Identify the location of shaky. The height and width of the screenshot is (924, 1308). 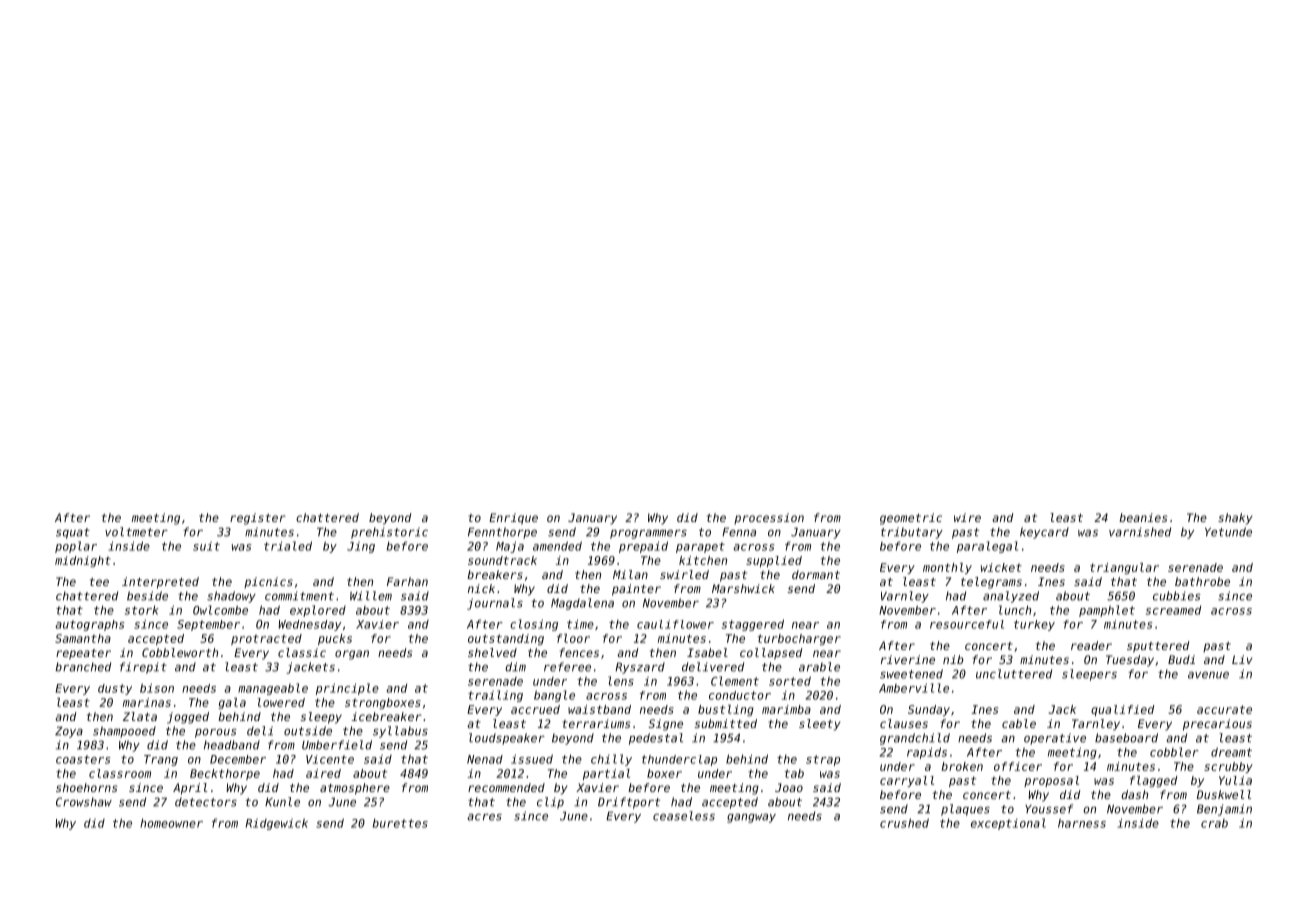
(1235, 519).
